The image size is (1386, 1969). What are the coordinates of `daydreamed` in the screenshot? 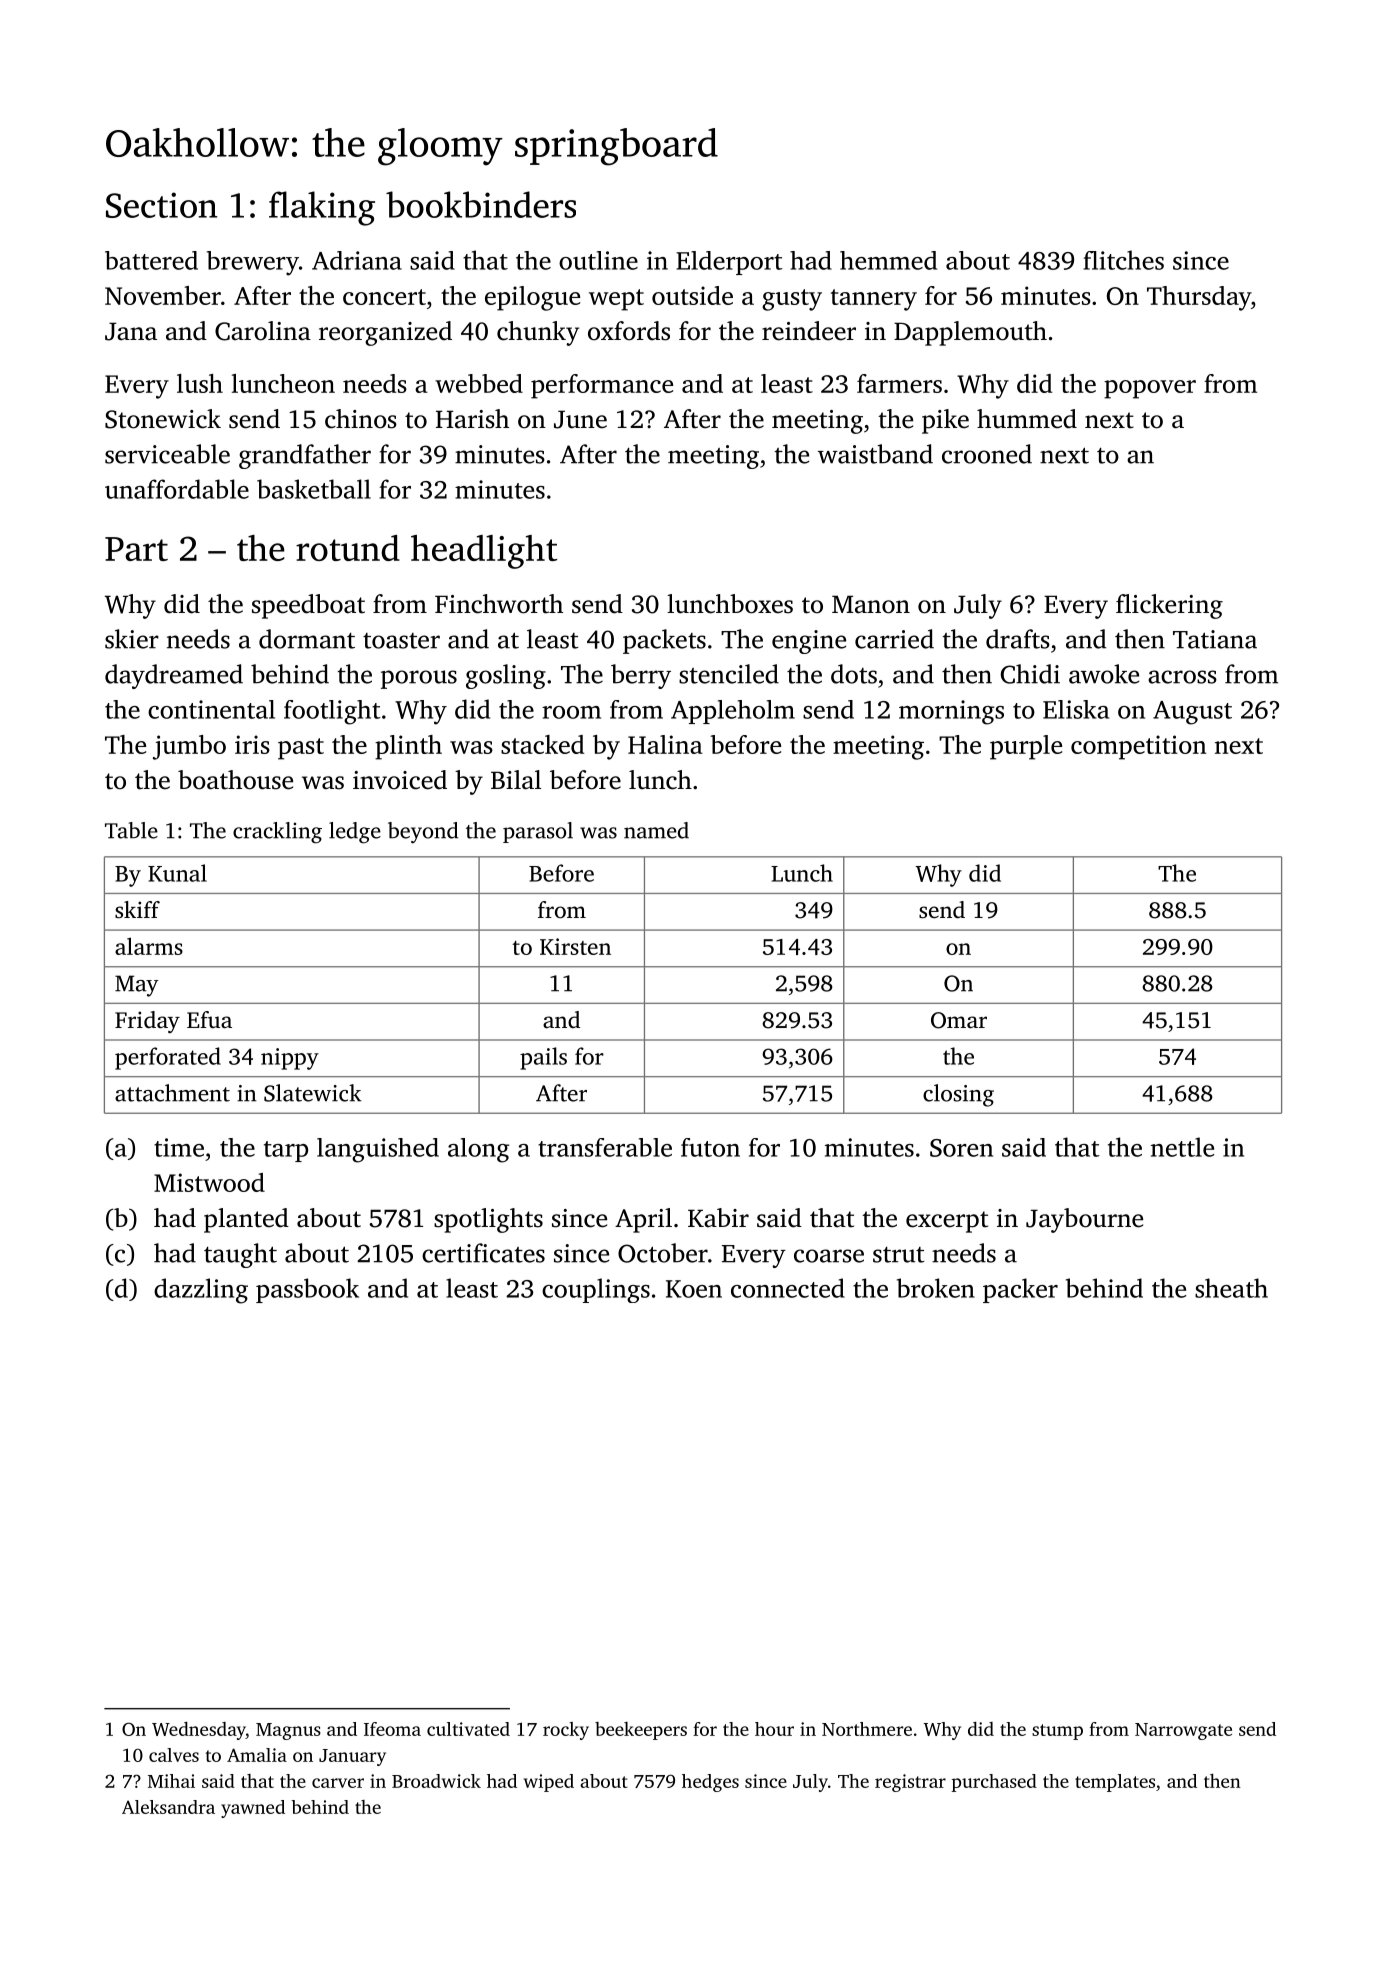 It's located at (174, 676).
